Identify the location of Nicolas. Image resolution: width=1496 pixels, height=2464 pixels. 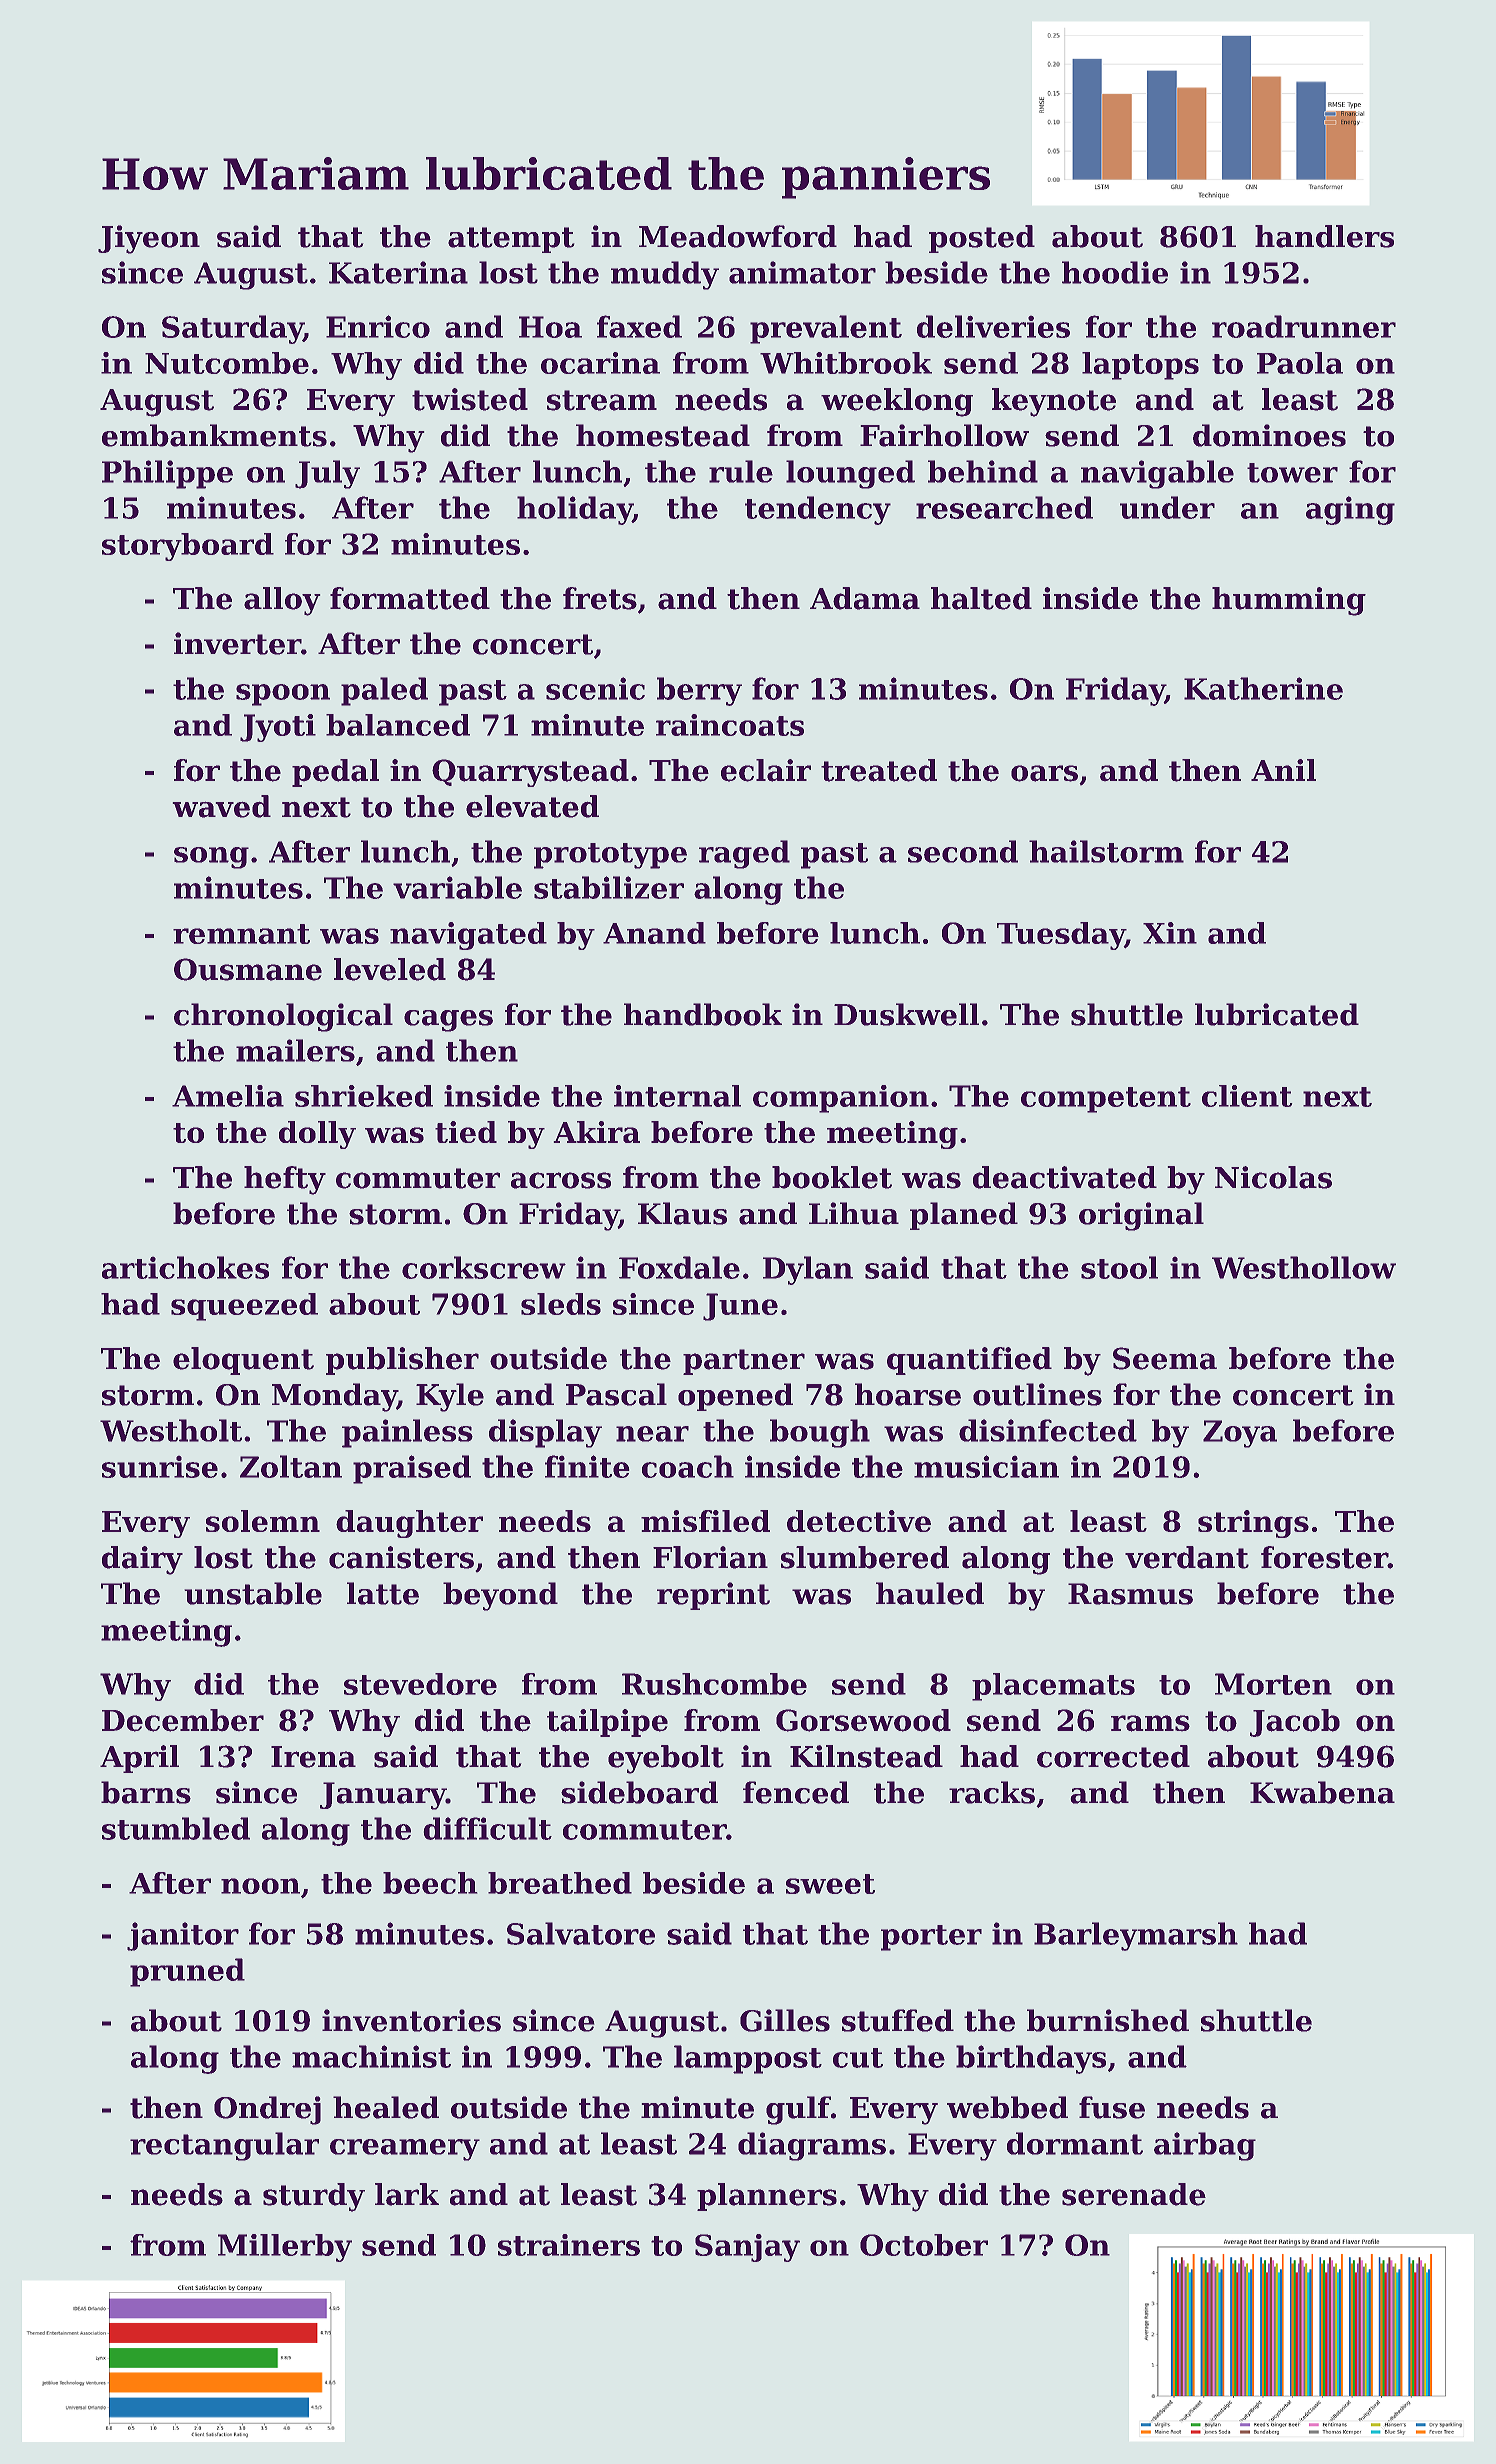
(1273, 1177).
